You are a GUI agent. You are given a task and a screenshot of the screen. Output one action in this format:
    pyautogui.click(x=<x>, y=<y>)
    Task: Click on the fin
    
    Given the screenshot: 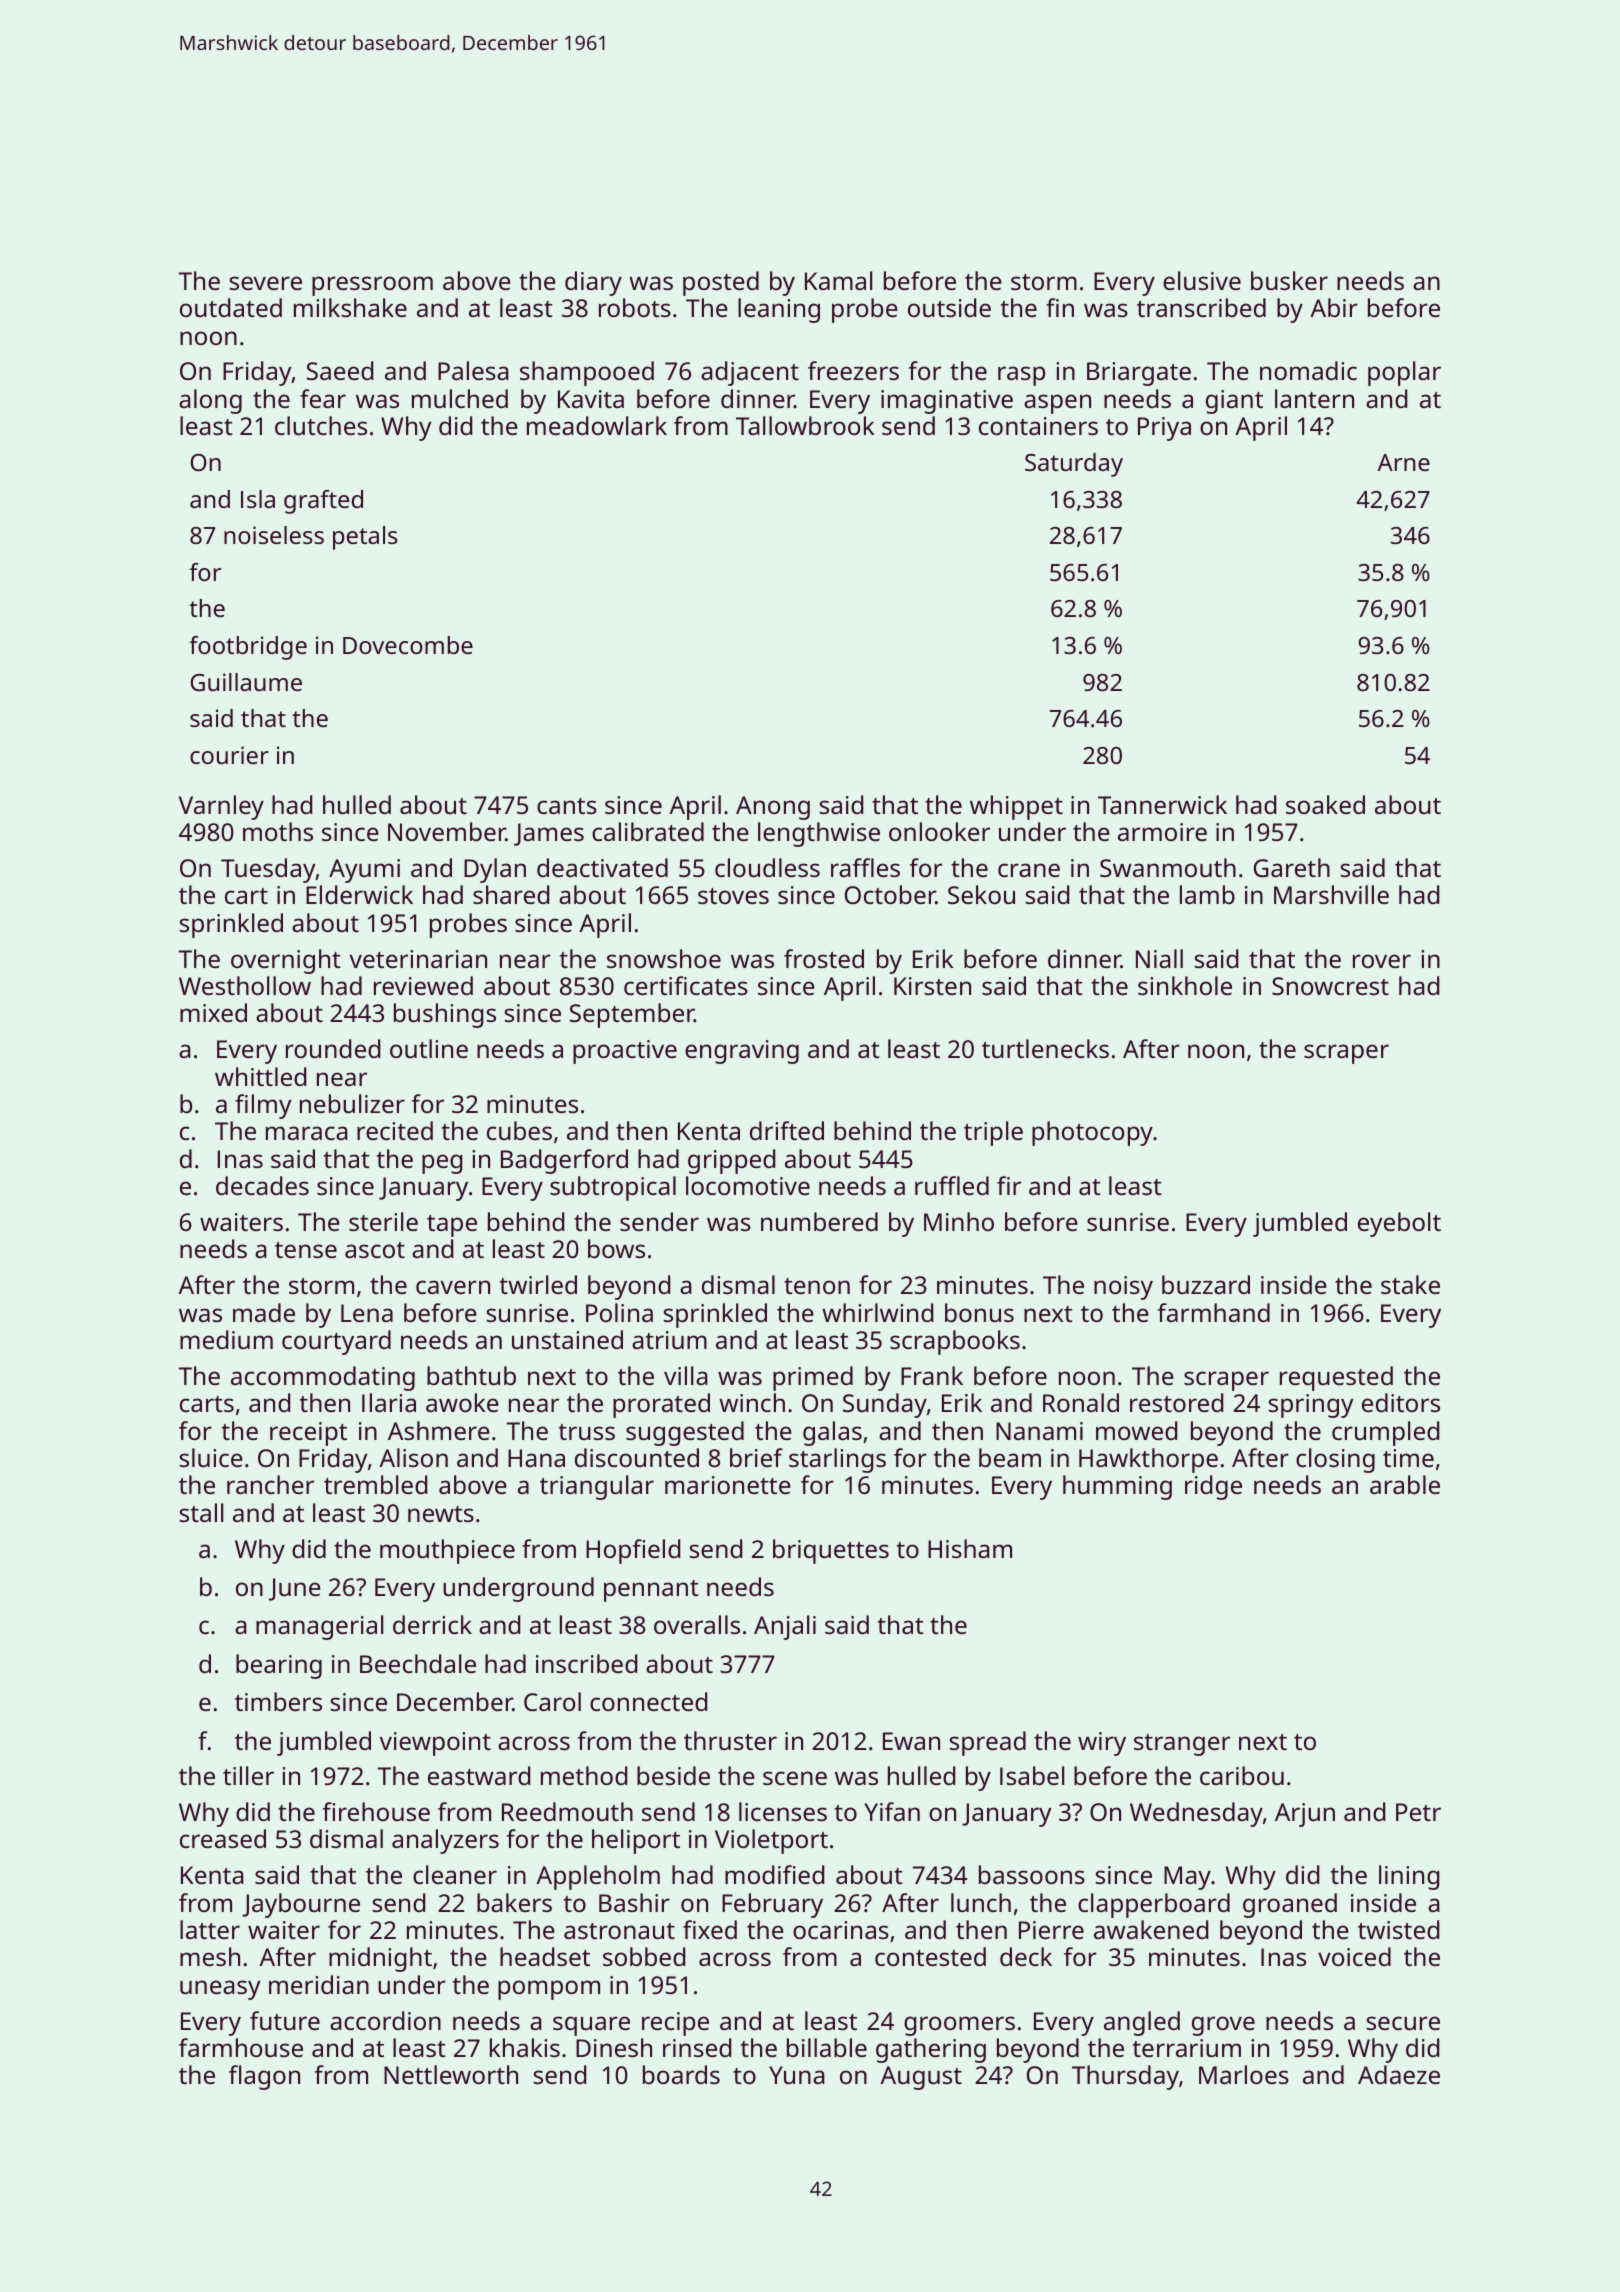 What is the action you would take?
    pyautogui.click(x=1060, y=307)
